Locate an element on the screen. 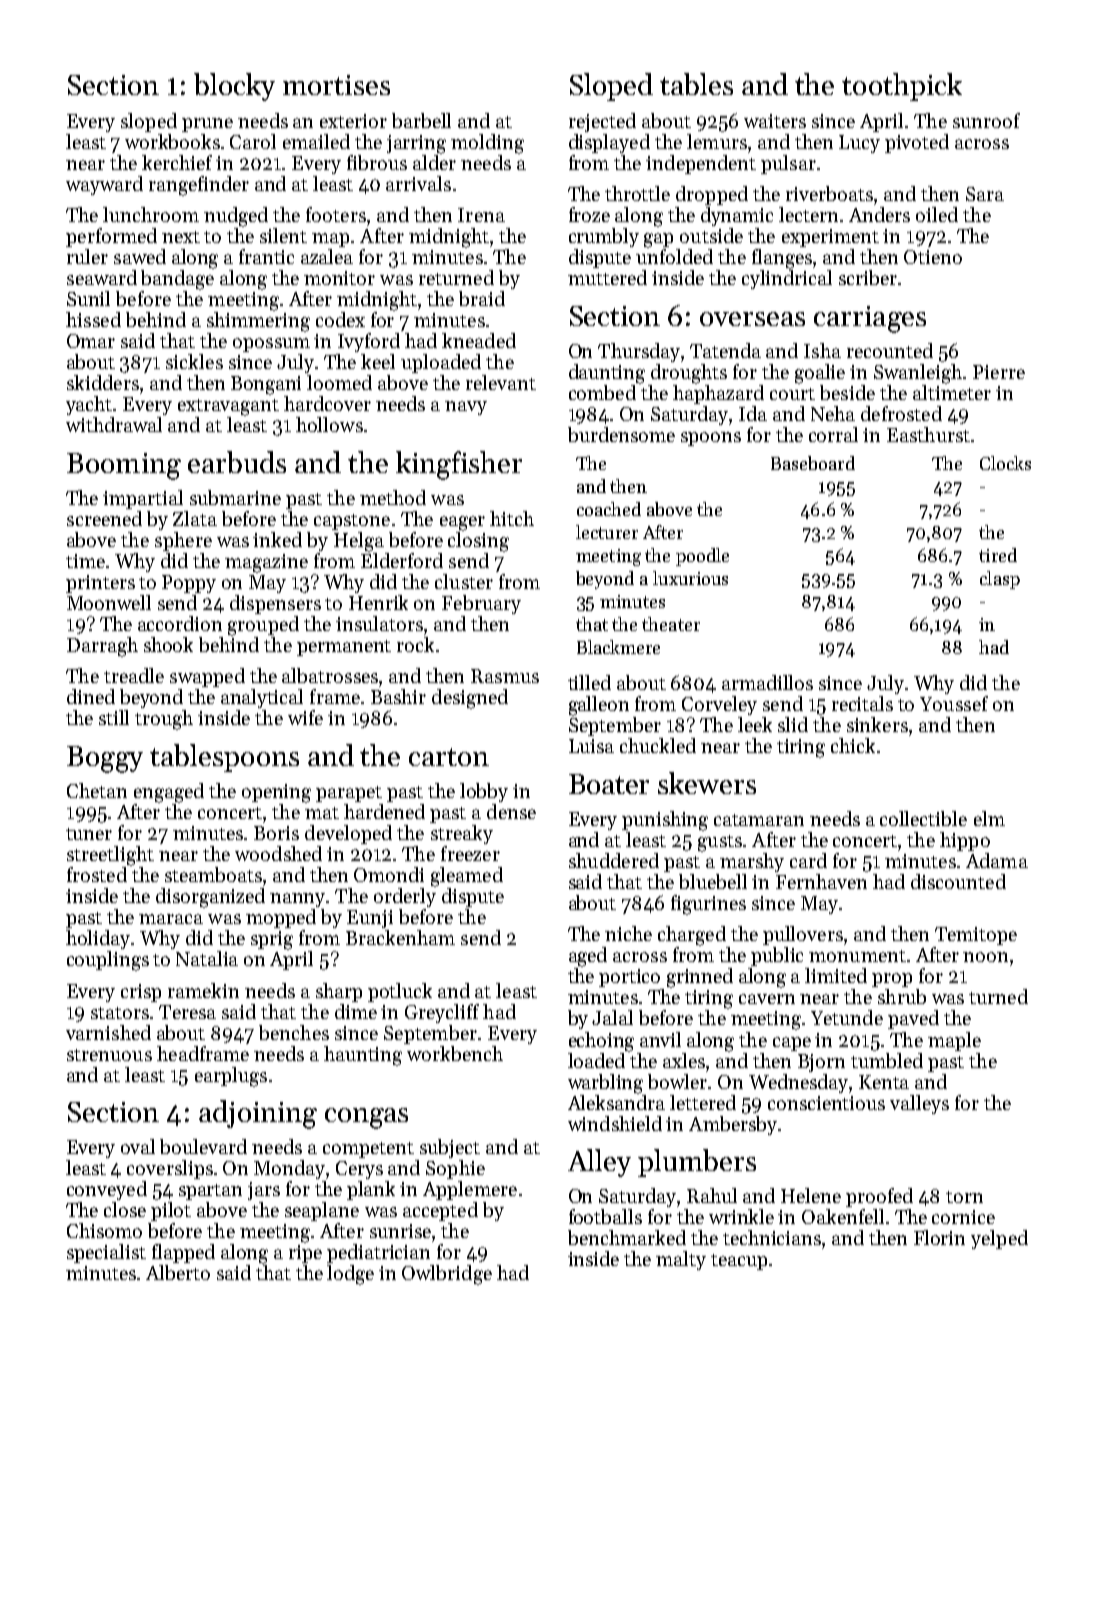 The height and width of the screenshot is (1605, 1108). Booming is located at coordinates (124, 466).
